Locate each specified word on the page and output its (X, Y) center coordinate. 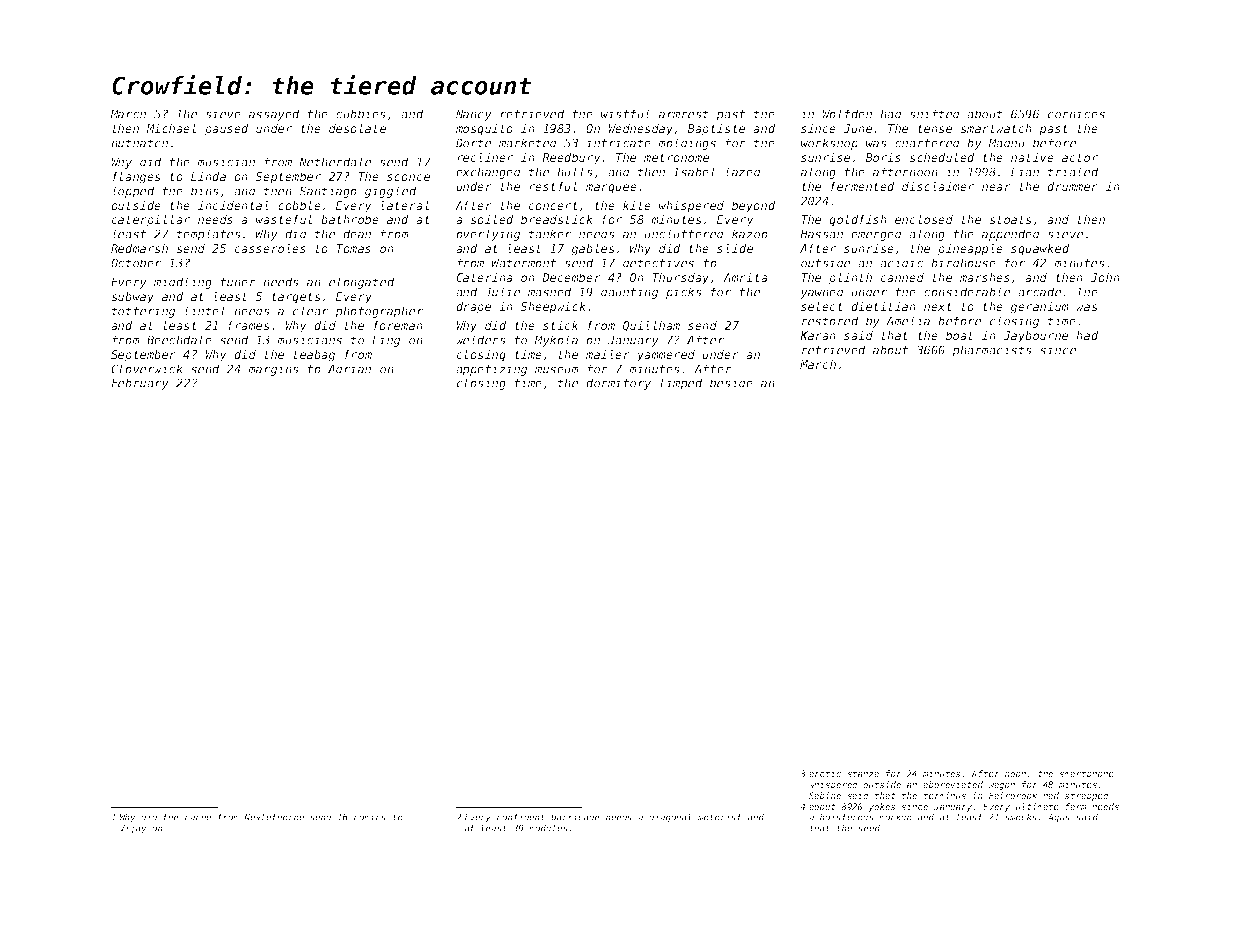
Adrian (349, 369)
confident (521, 817)
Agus (1059, 818)
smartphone (1086, 774)
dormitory (618, 384)
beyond (754, 207)
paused (227, 130)
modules (548, 828)
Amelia (908, 321)
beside (731, 383)
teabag (314, 356)
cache (198, 817)
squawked (1040, 250)
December (571, 277)
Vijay (133, 829)
